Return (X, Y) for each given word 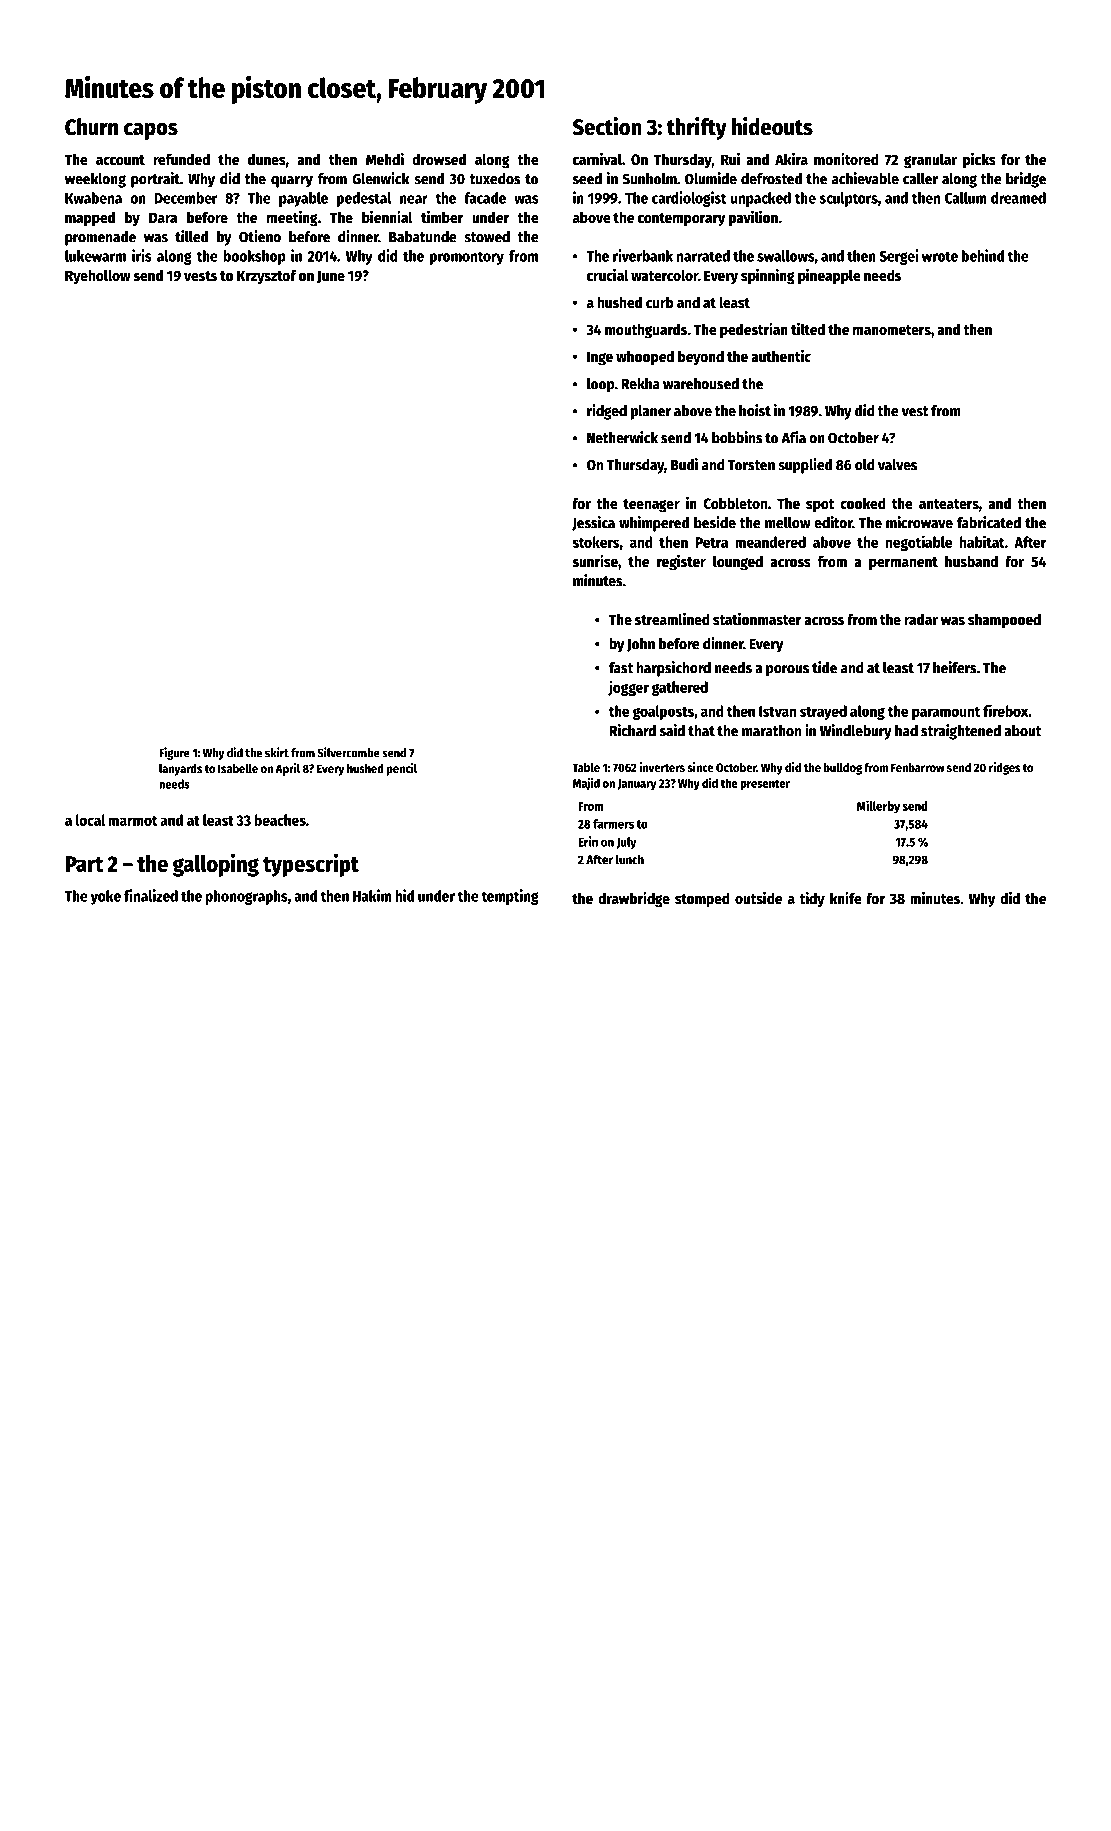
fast (621, 668)
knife (846, 898)
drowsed (439, 159)
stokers (595, 542)
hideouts (772, 126)
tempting (510, 897)
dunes (267, 159)
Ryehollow (98, 277)
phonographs (246, 897)
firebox (1005, 710)
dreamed (1018, 198)
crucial (607, 275)
